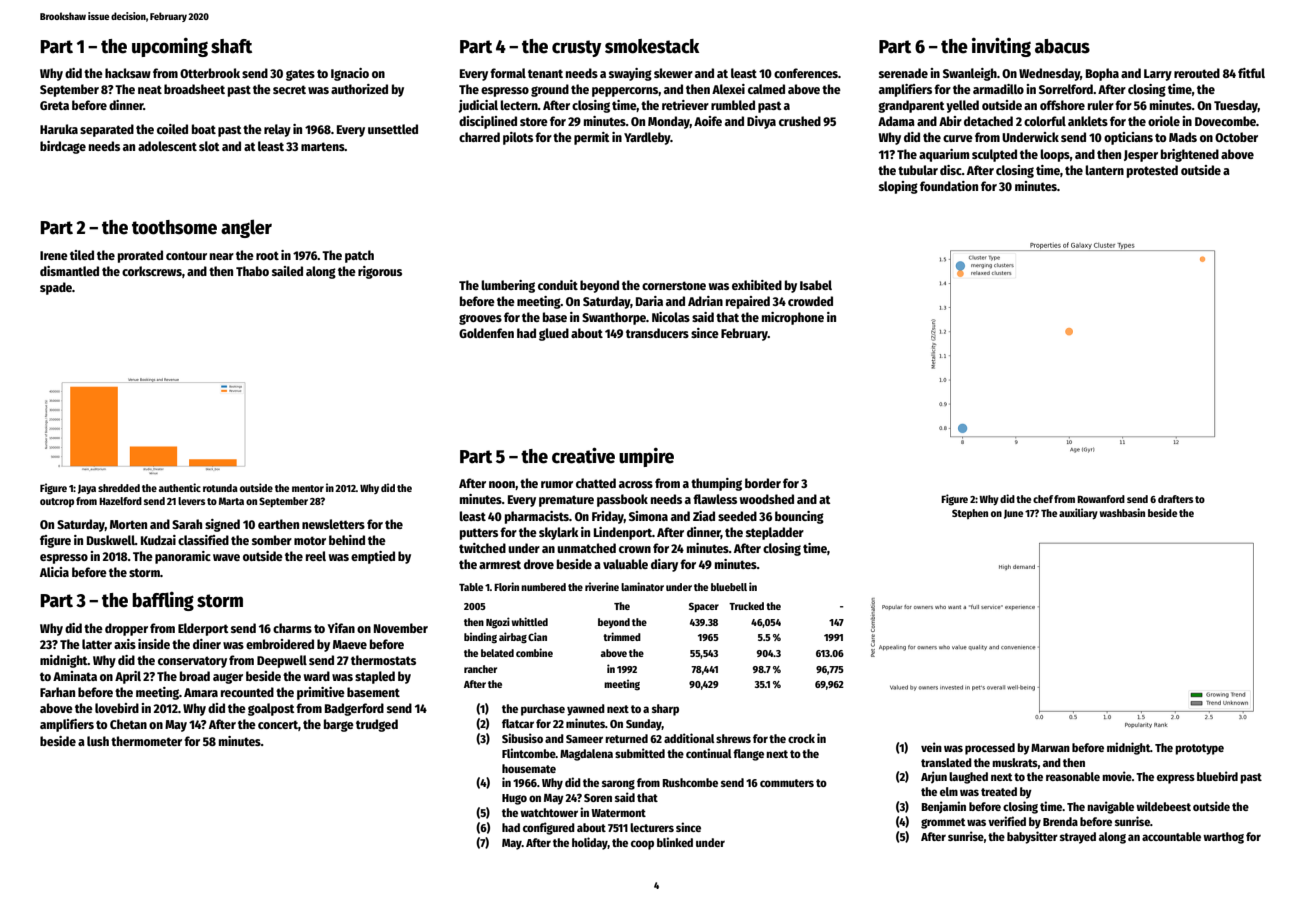 The width and height of the screenshot is (1308, 924). I want to click on reel, so click(316, 556).
